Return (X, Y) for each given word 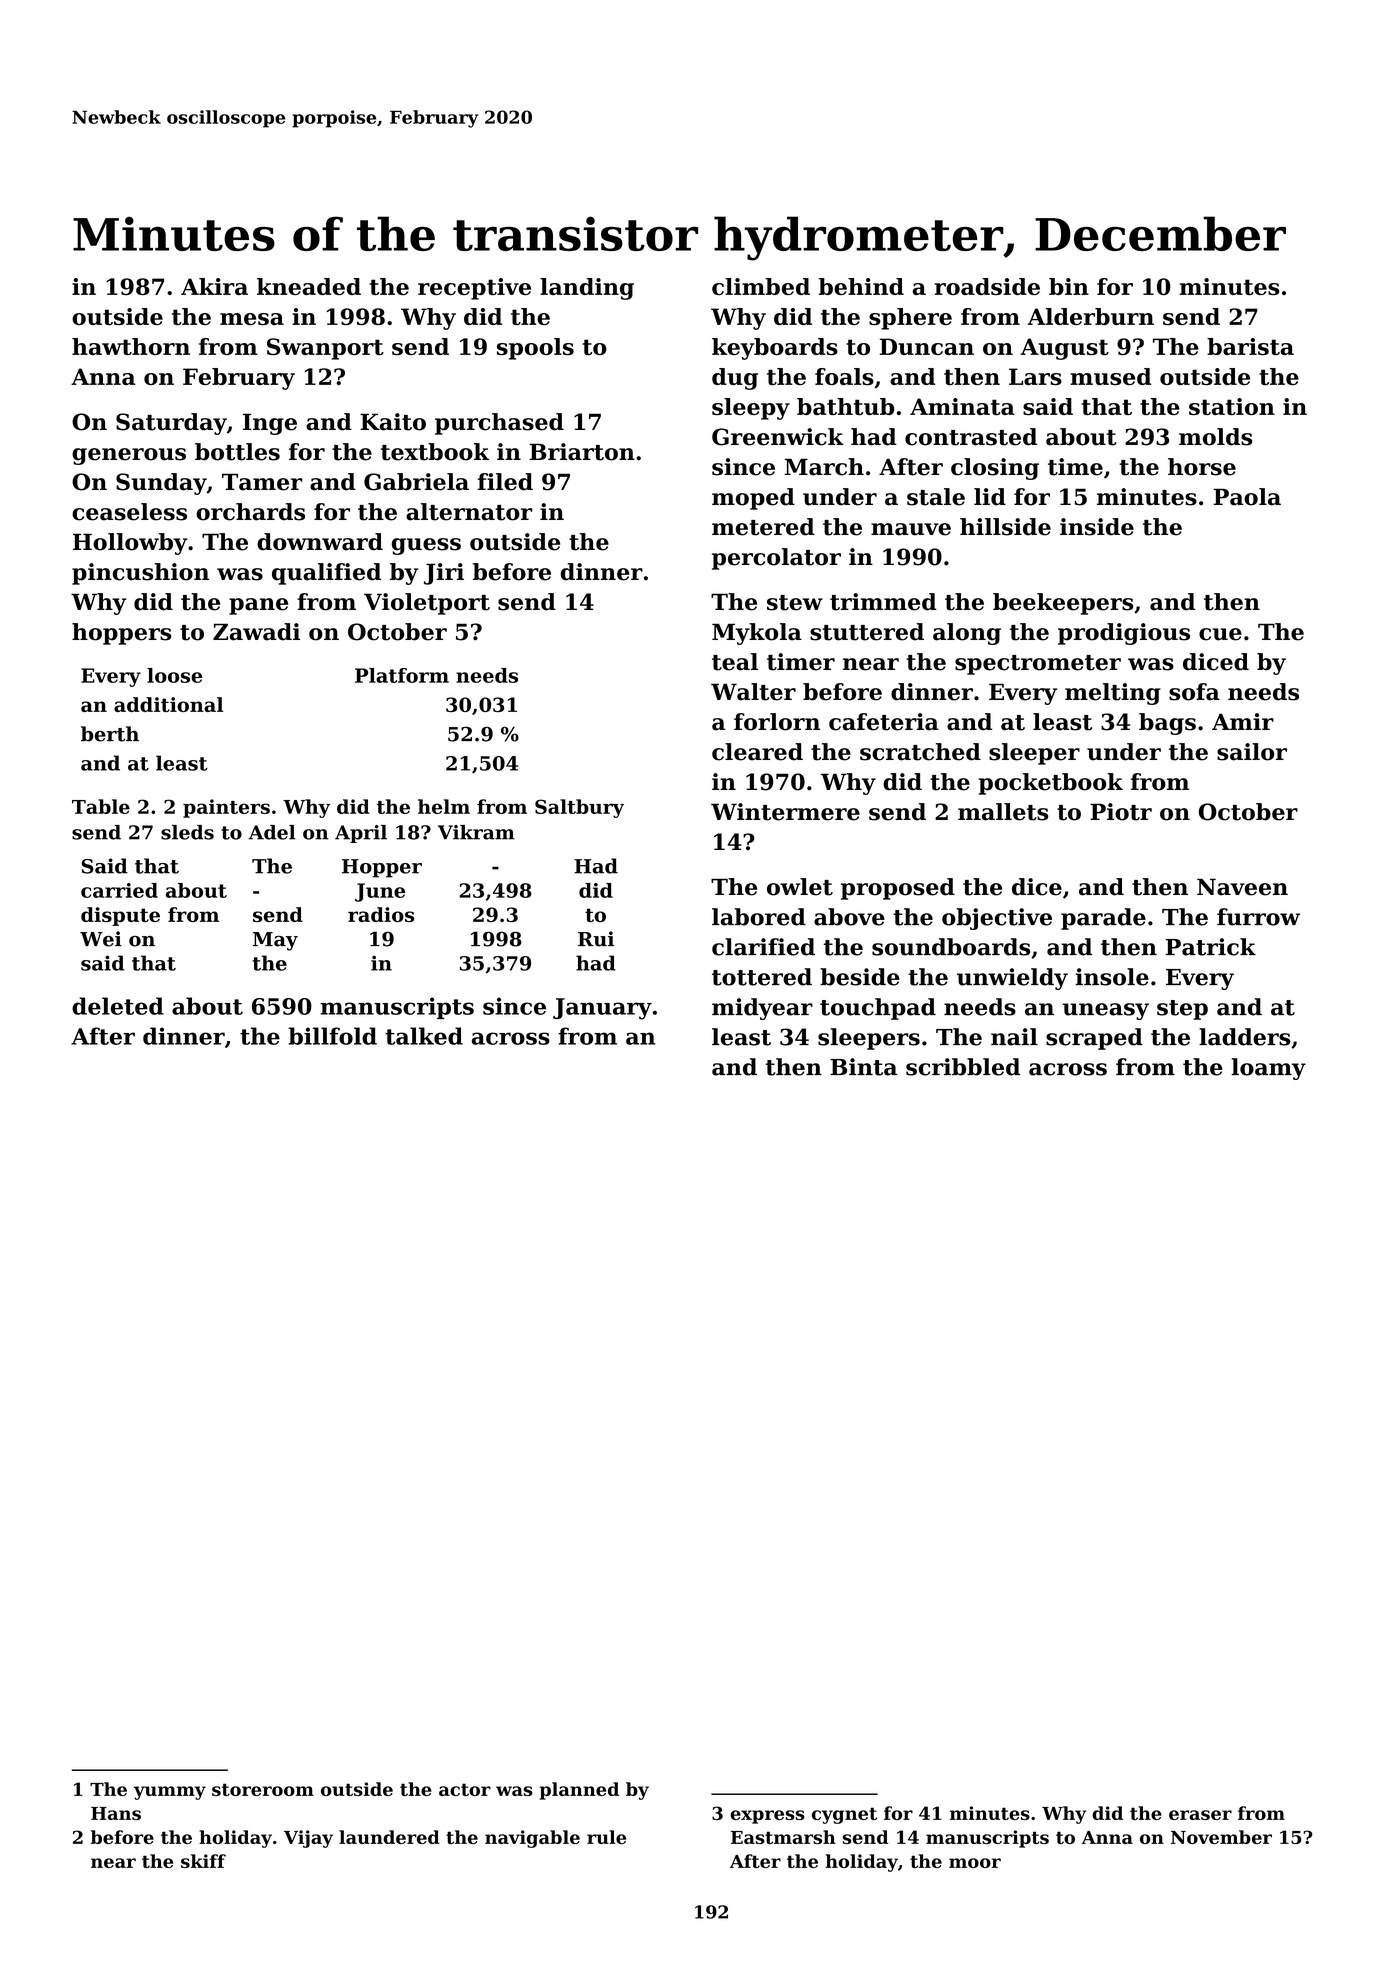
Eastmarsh (783, 1837)
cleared (757, 752)
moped (753, 499)
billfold (332, 1036)
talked (424, 1036)
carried (119, 890)
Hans (116, 1813)
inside (1097, 527)
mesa (252, 319)
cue (1220, 634)
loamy (1268, 1069)
